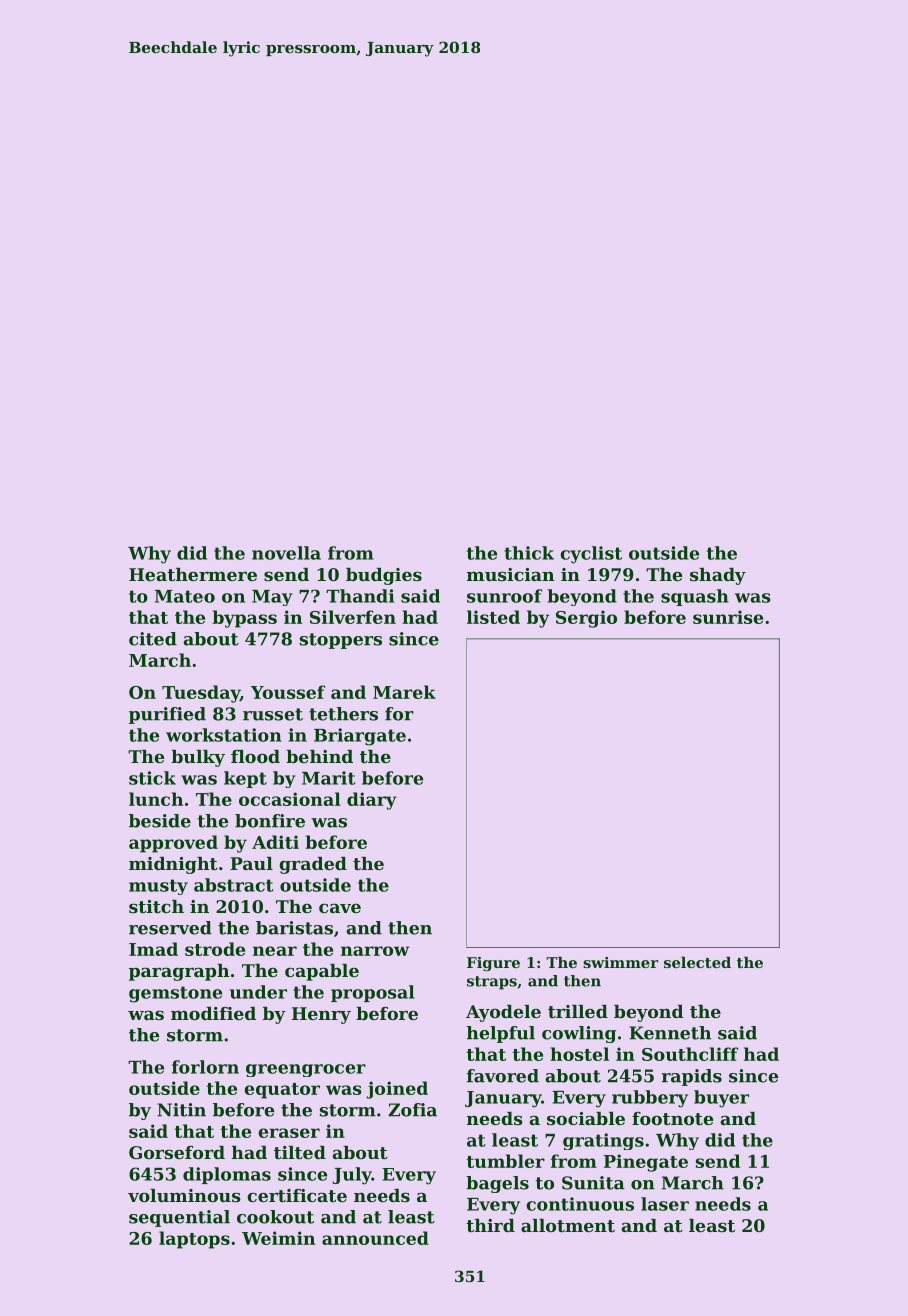  Describe the element at coordinates (244, 619) in the document. I see `bypass` at that location.
